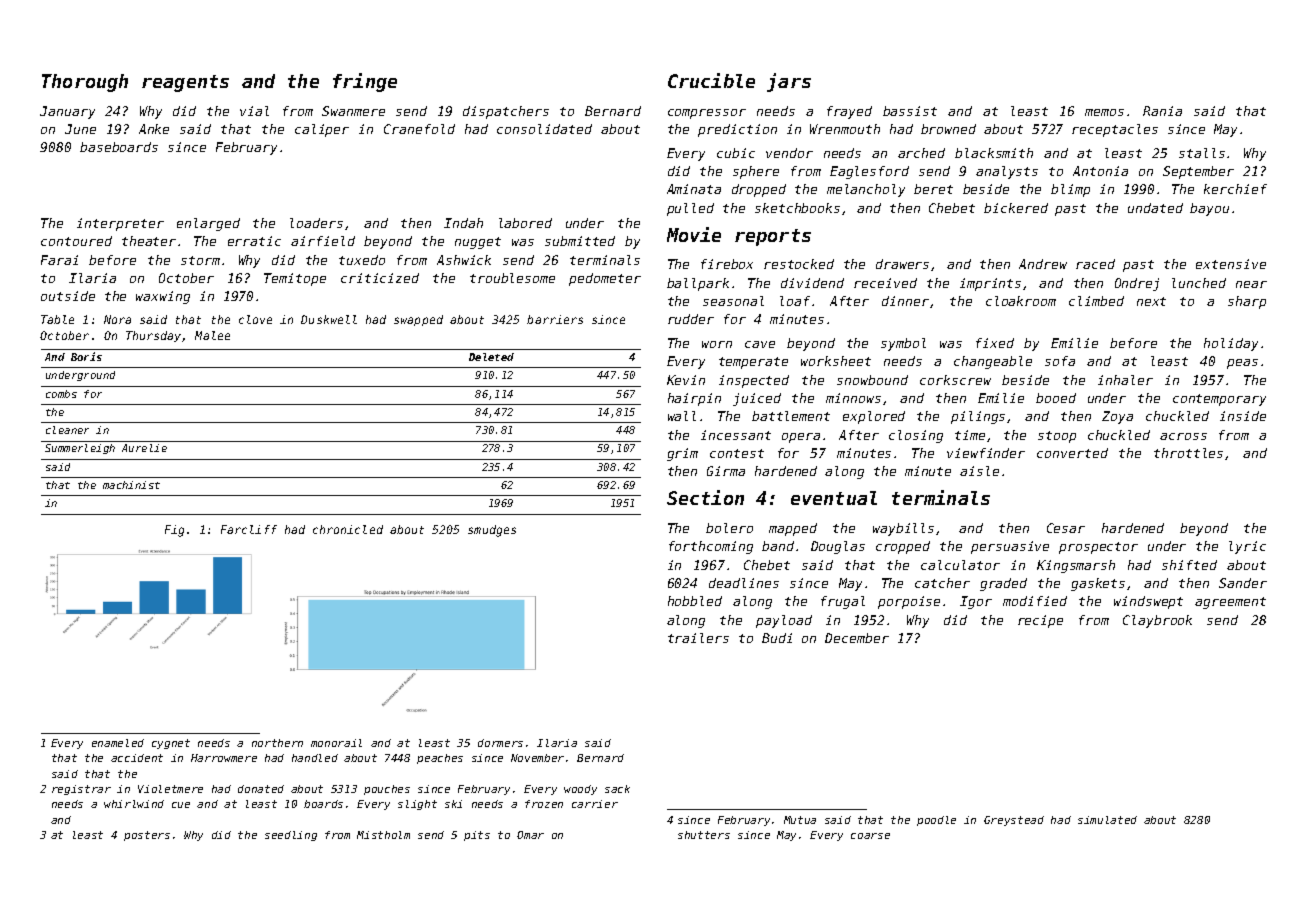 The image size is (1308, 924). I want to click on Thorough, so click(85, 83).
